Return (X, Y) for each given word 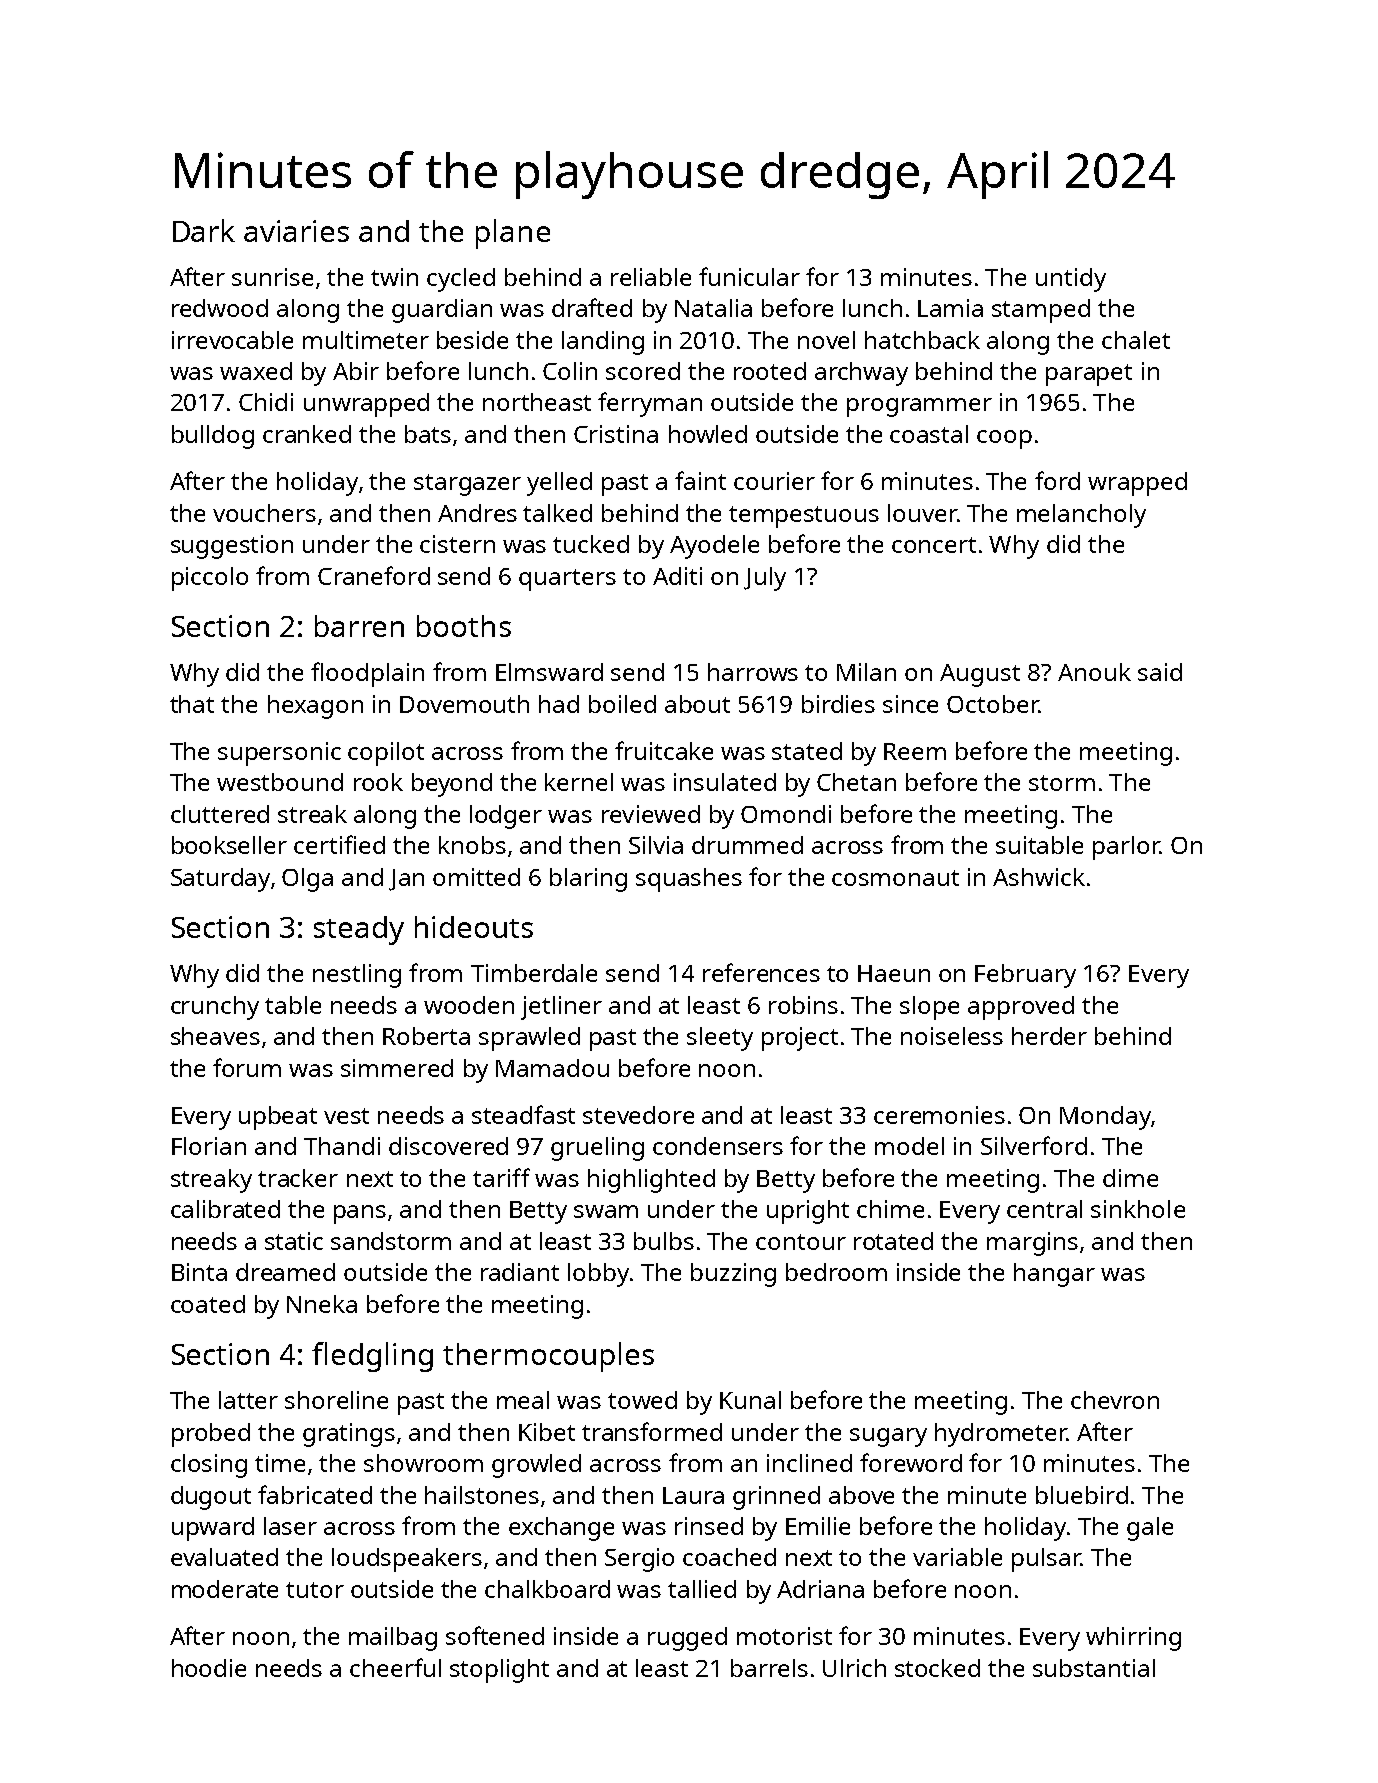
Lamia (950, 308)
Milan (866, 672)
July (765, 579)
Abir (356, 371)
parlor (1126, 848)
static (294, 1241)
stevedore (638, 1115)
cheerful (395, 1667)
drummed (747, 845)
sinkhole (1138, 1209)
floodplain (367, 674)
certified (339, 844)
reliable (651, 277)
